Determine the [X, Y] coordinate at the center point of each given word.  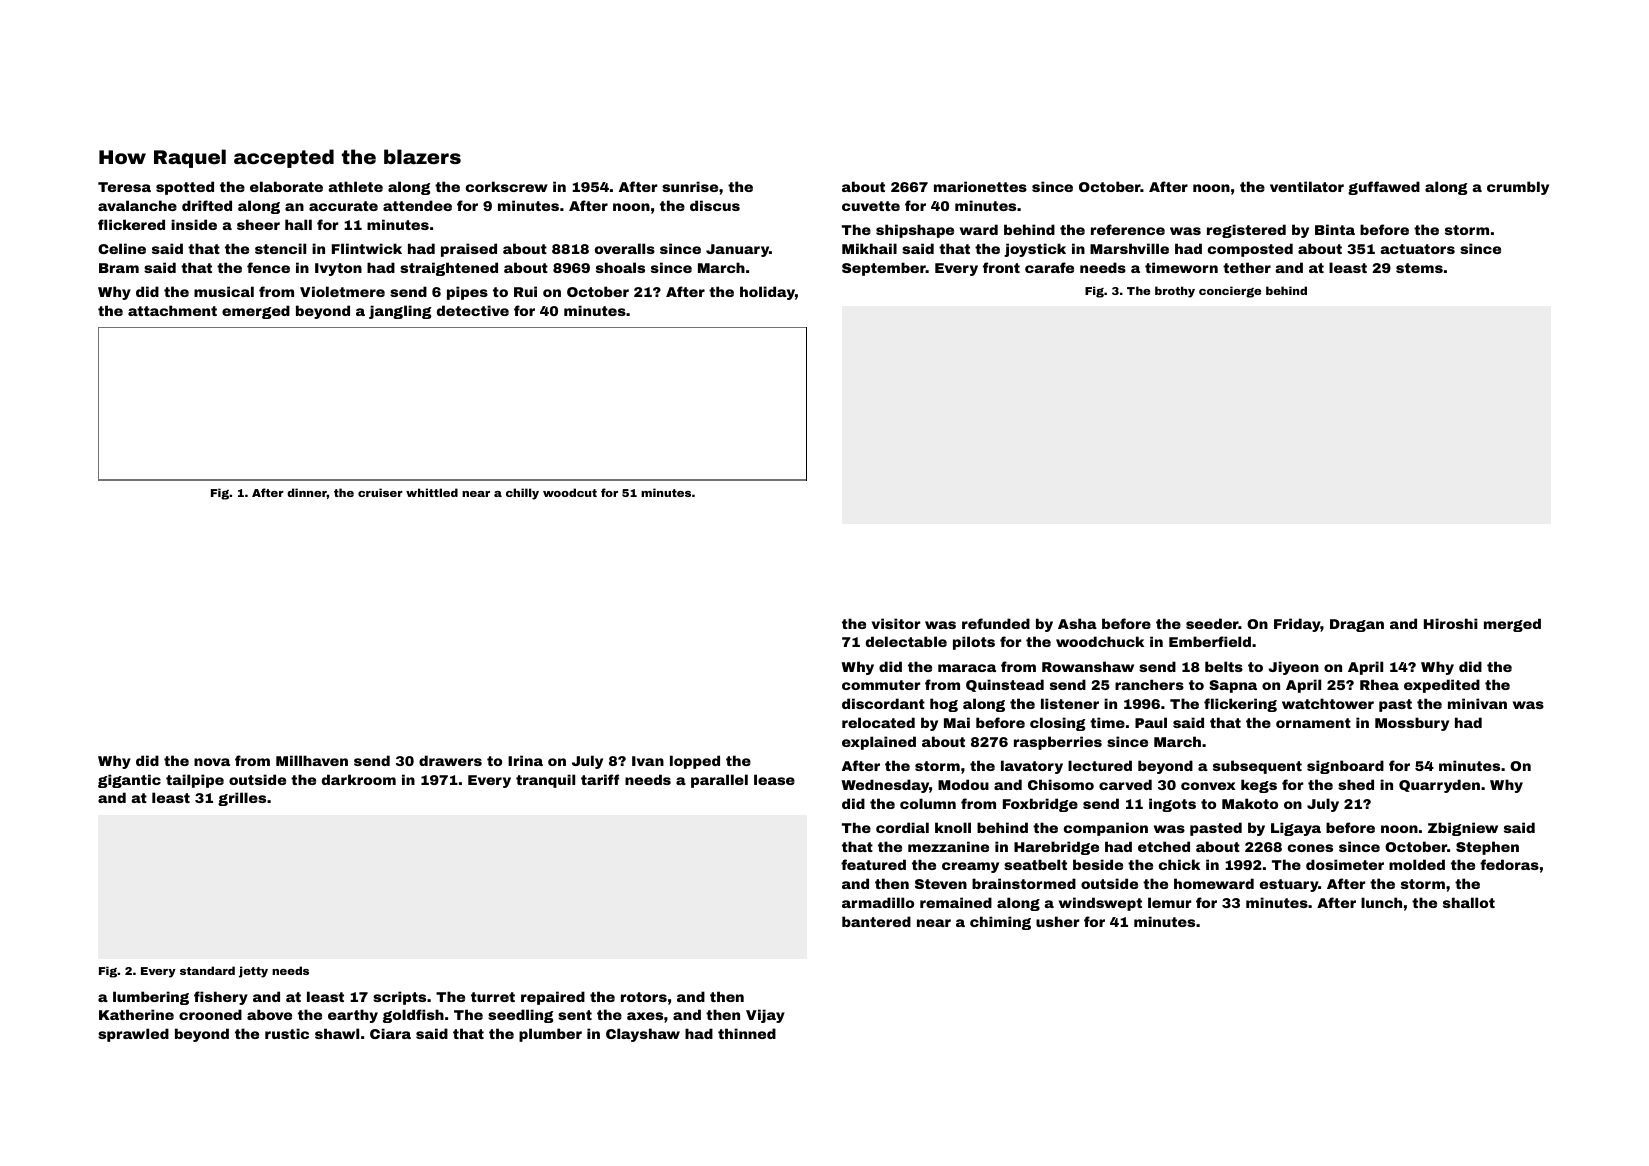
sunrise [690, 186]
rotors [644, 997]
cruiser [380, 492]
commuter [881, 685]
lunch [1381, 902]
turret [493, 997]
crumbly [1518, 188]
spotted [185, 188]
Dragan [1357, 625]
